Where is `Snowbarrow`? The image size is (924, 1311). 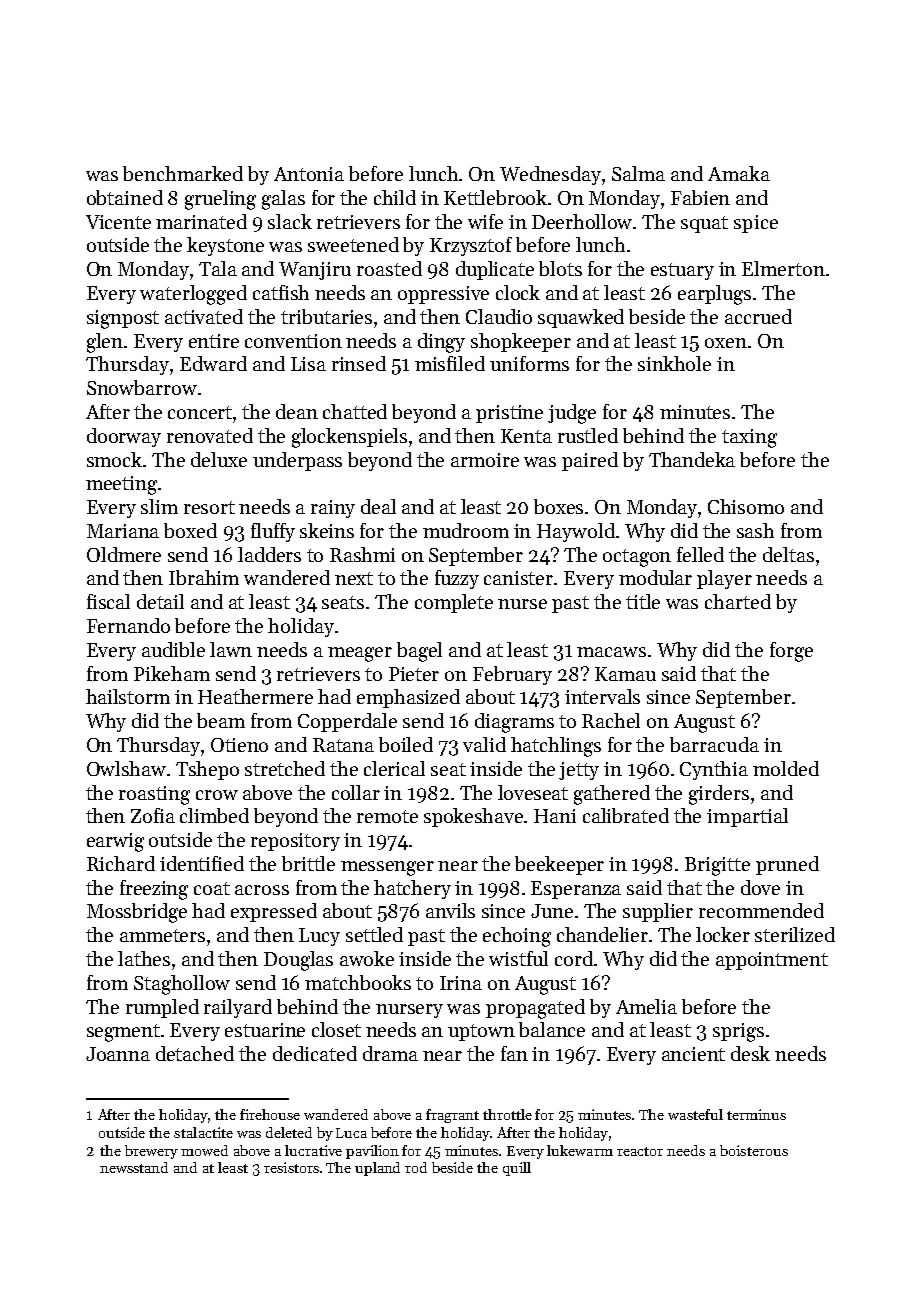 Snowbarrow is located at coordinates (142, 387).
